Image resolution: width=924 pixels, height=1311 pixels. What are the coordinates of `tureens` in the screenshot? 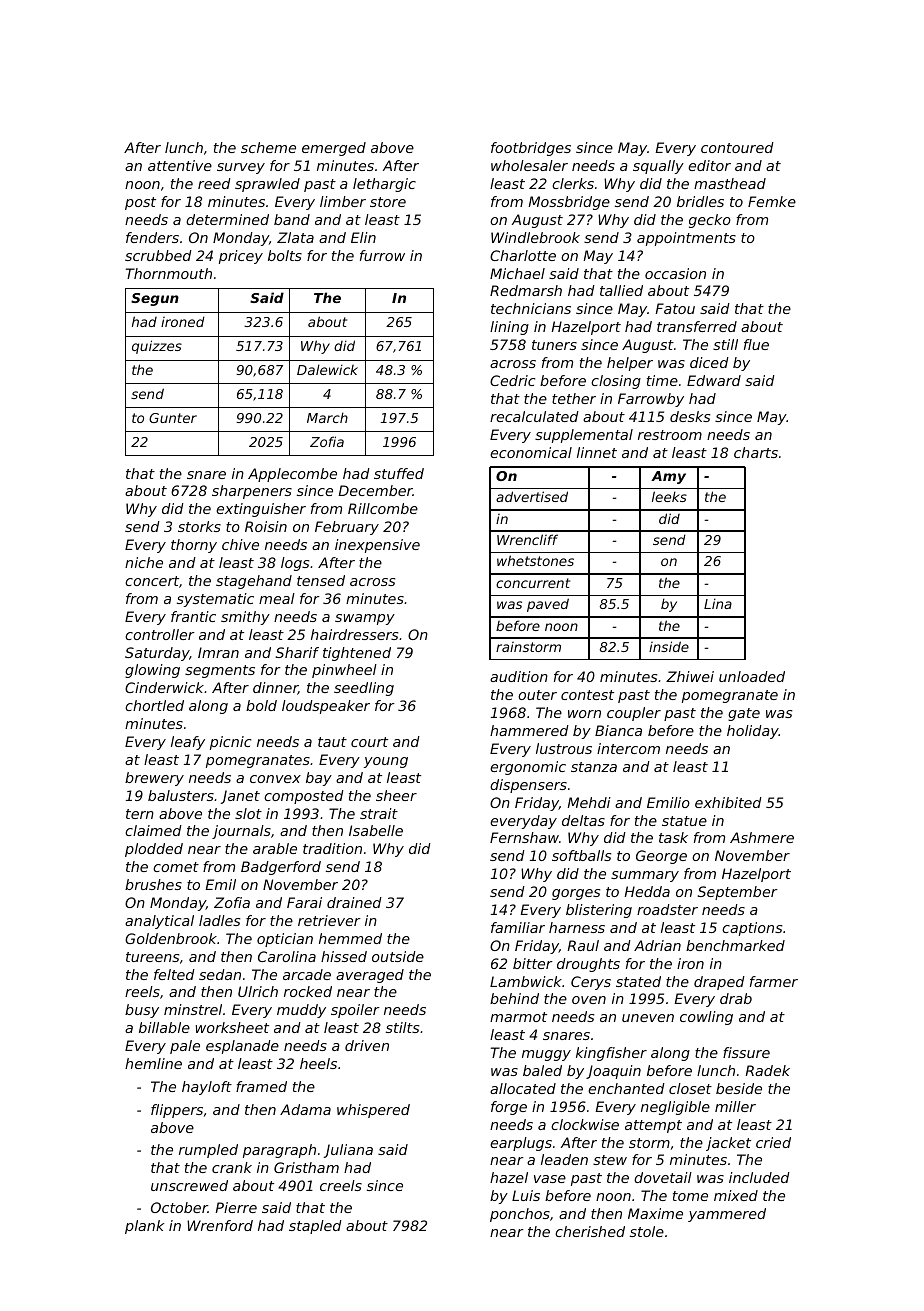 It's located at (152, 957).
